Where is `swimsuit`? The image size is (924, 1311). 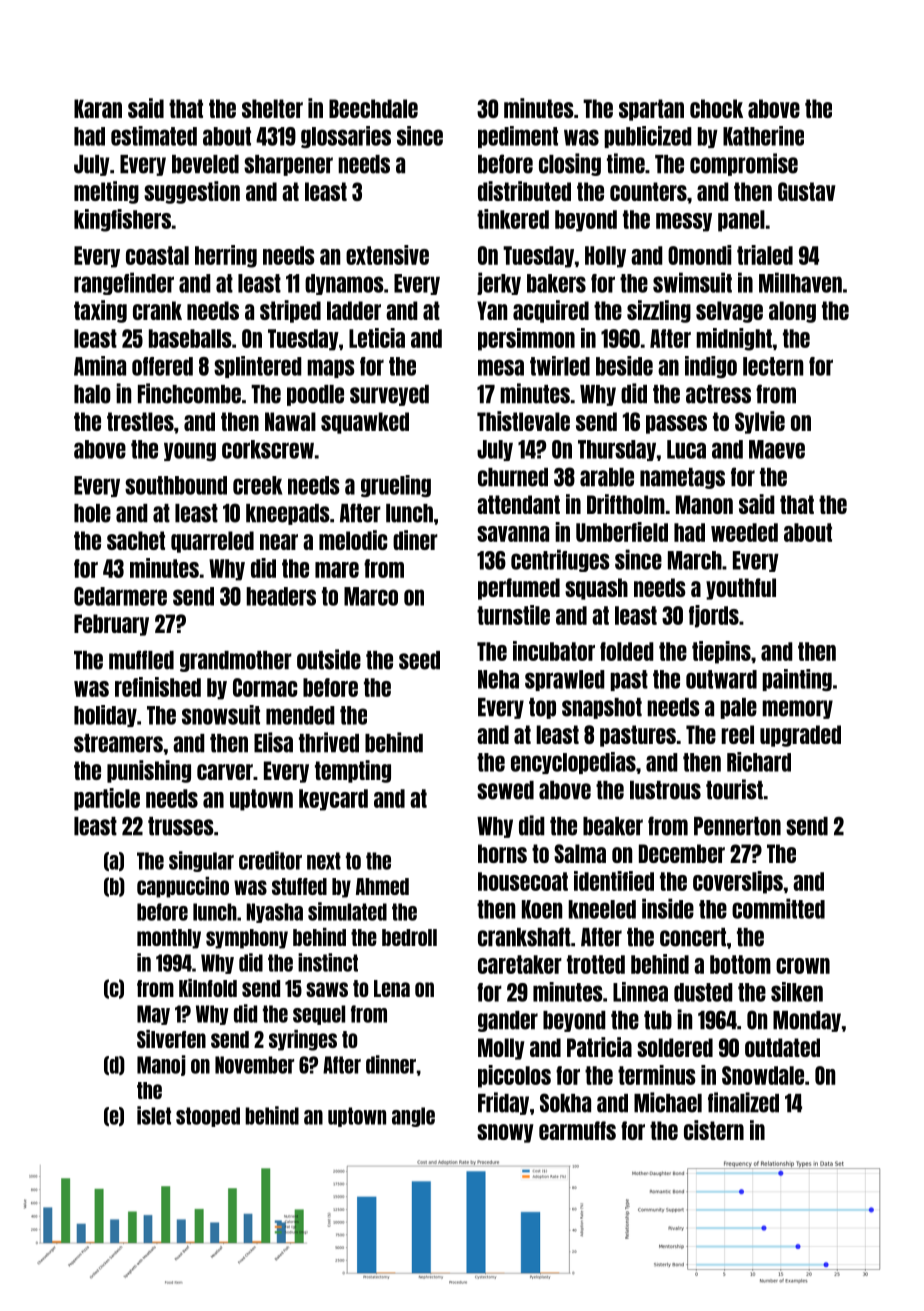
swimsuit is located at coordinates (692, 282).
